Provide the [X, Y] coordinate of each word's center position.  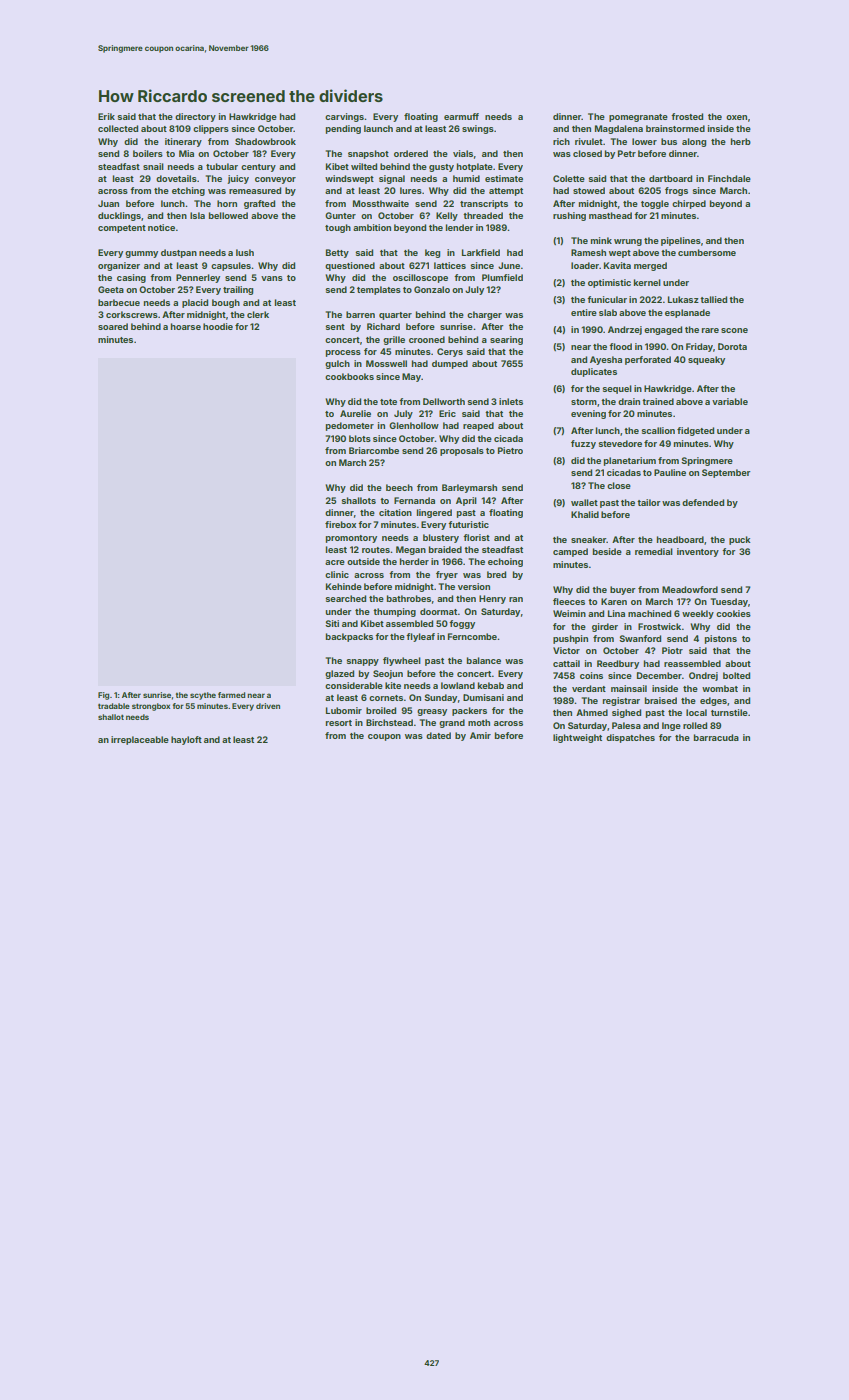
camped [570, 552]
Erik [106, 116]
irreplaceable [140, 740]
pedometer [350, 426]
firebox [340, 524]
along [694, 142]
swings [478, 129]
